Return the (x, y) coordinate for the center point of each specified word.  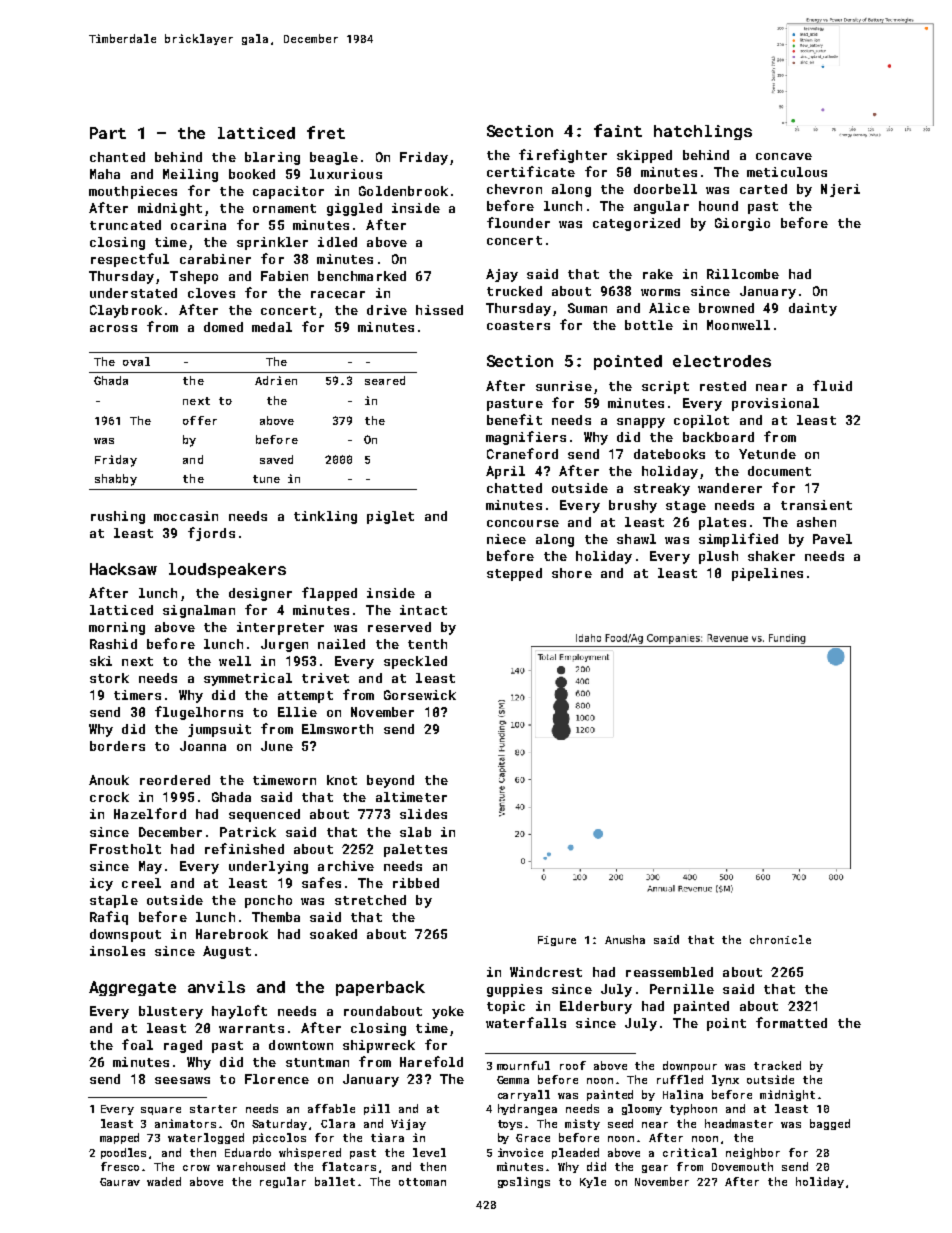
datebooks (669, 454)
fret (326, 132)
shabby (116, 480)
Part (108, 133)
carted (763, 189)
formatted (791, 1022)
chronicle (780, 939)
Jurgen (284, 645)
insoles (117, 951)
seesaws (182, 1080)
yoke (448, 1012)
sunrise (564, 386)
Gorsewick (420, 695)
